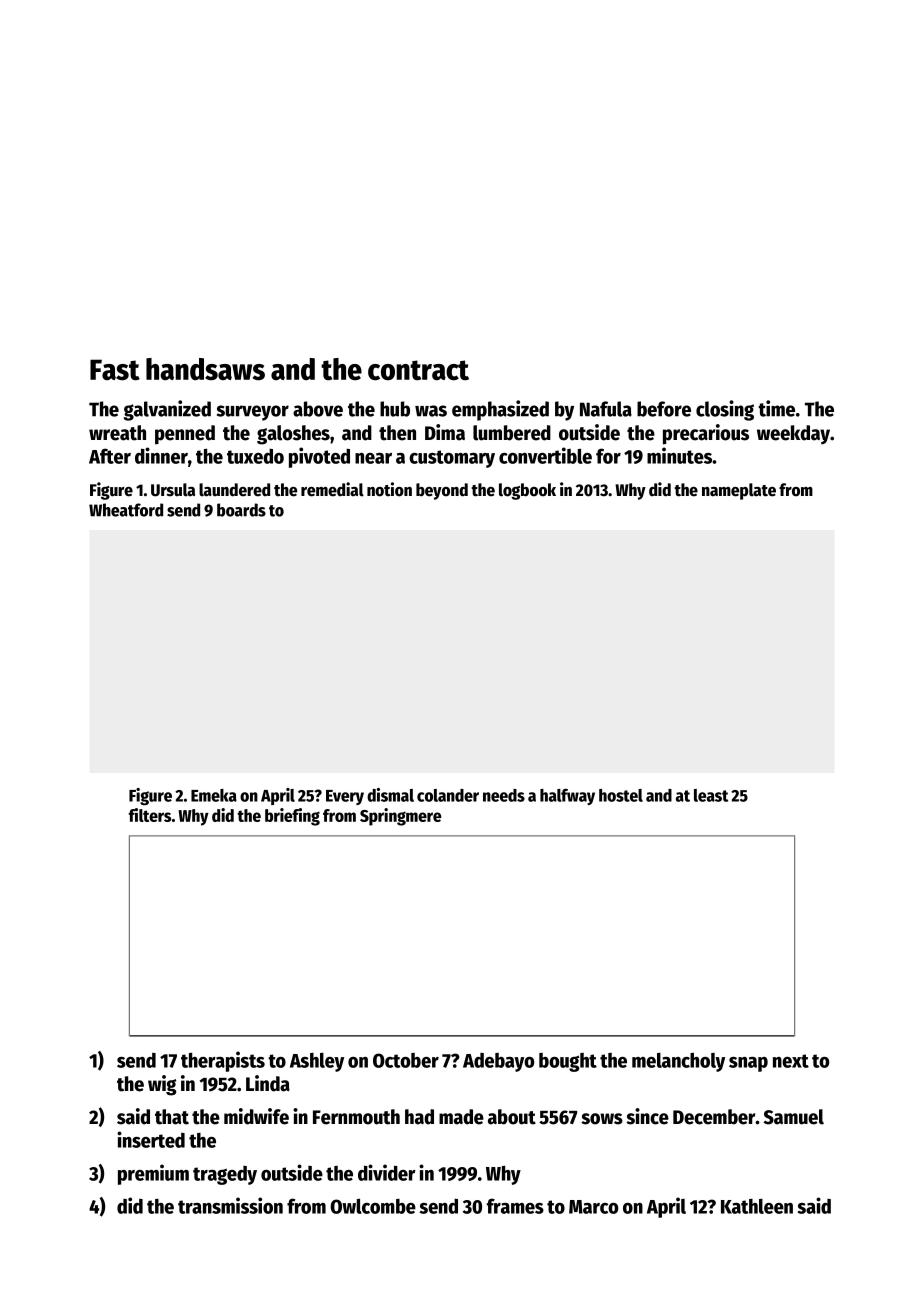 The height and width of the image is (1314, 924). I want to click on Springmere, so click(400, 817).
